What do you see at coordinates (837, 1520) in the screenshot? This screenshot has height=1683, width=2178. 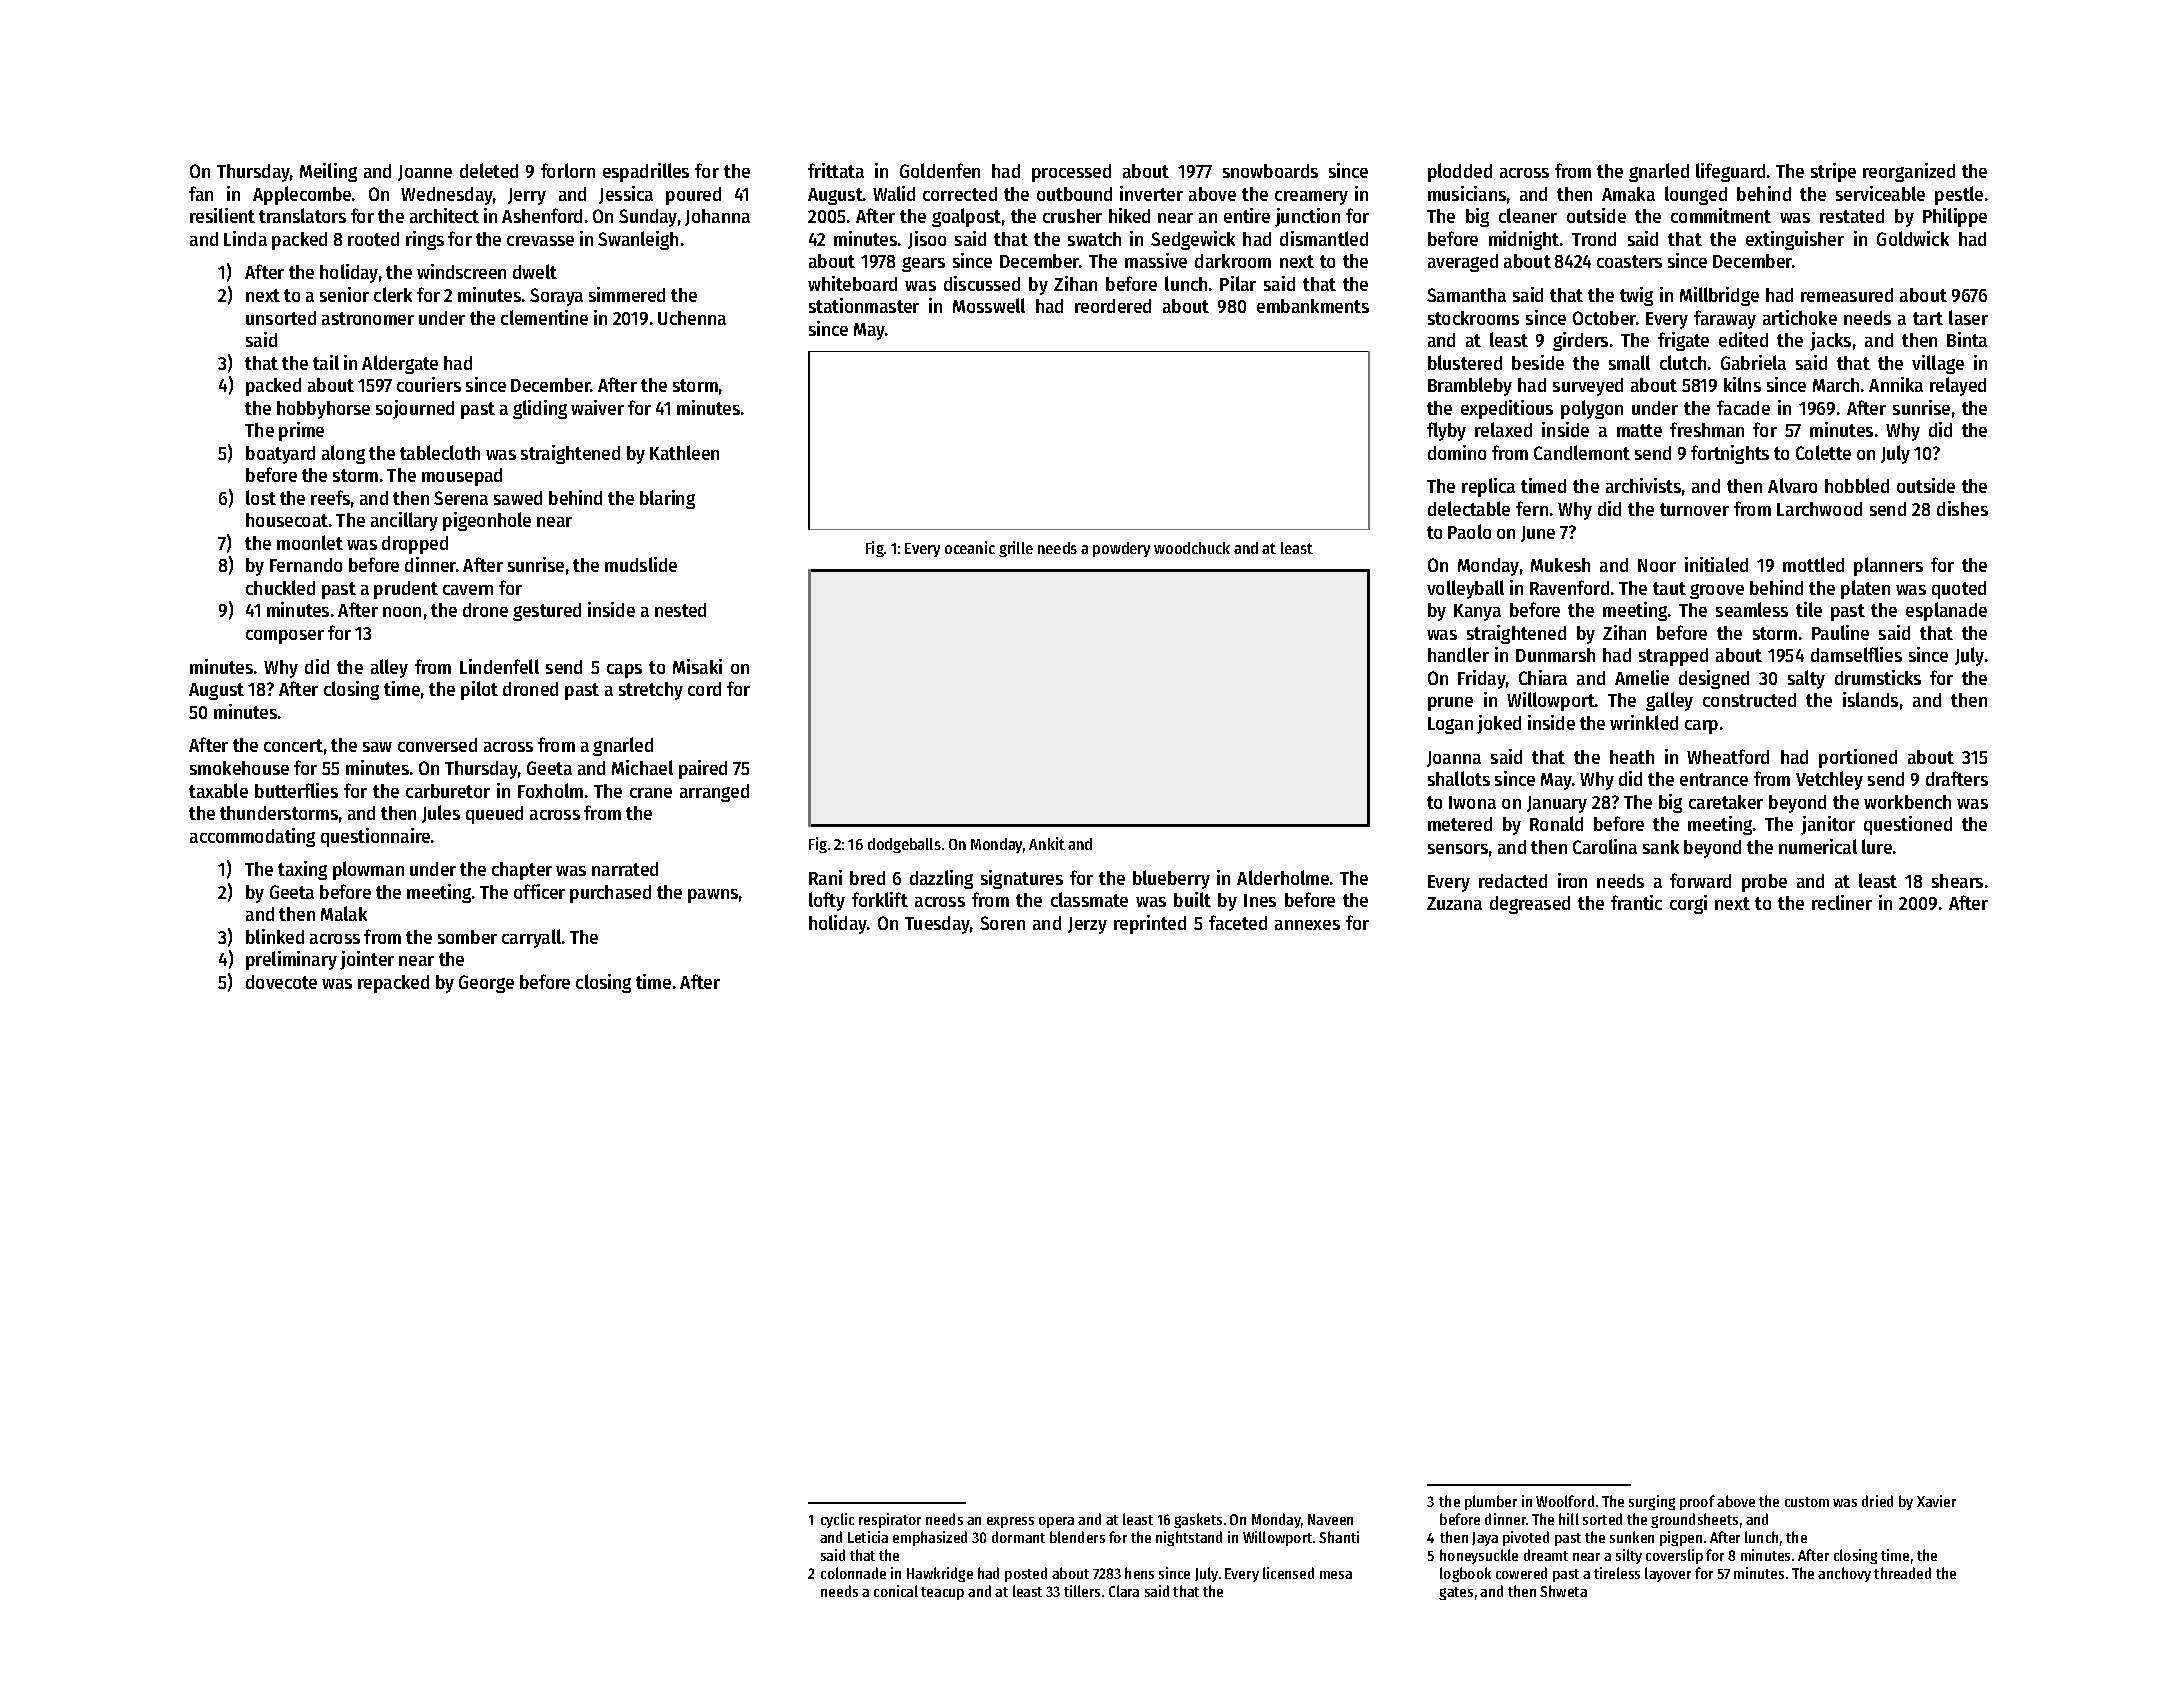 I see `cyclic` at bounding box center [837, 1520].
